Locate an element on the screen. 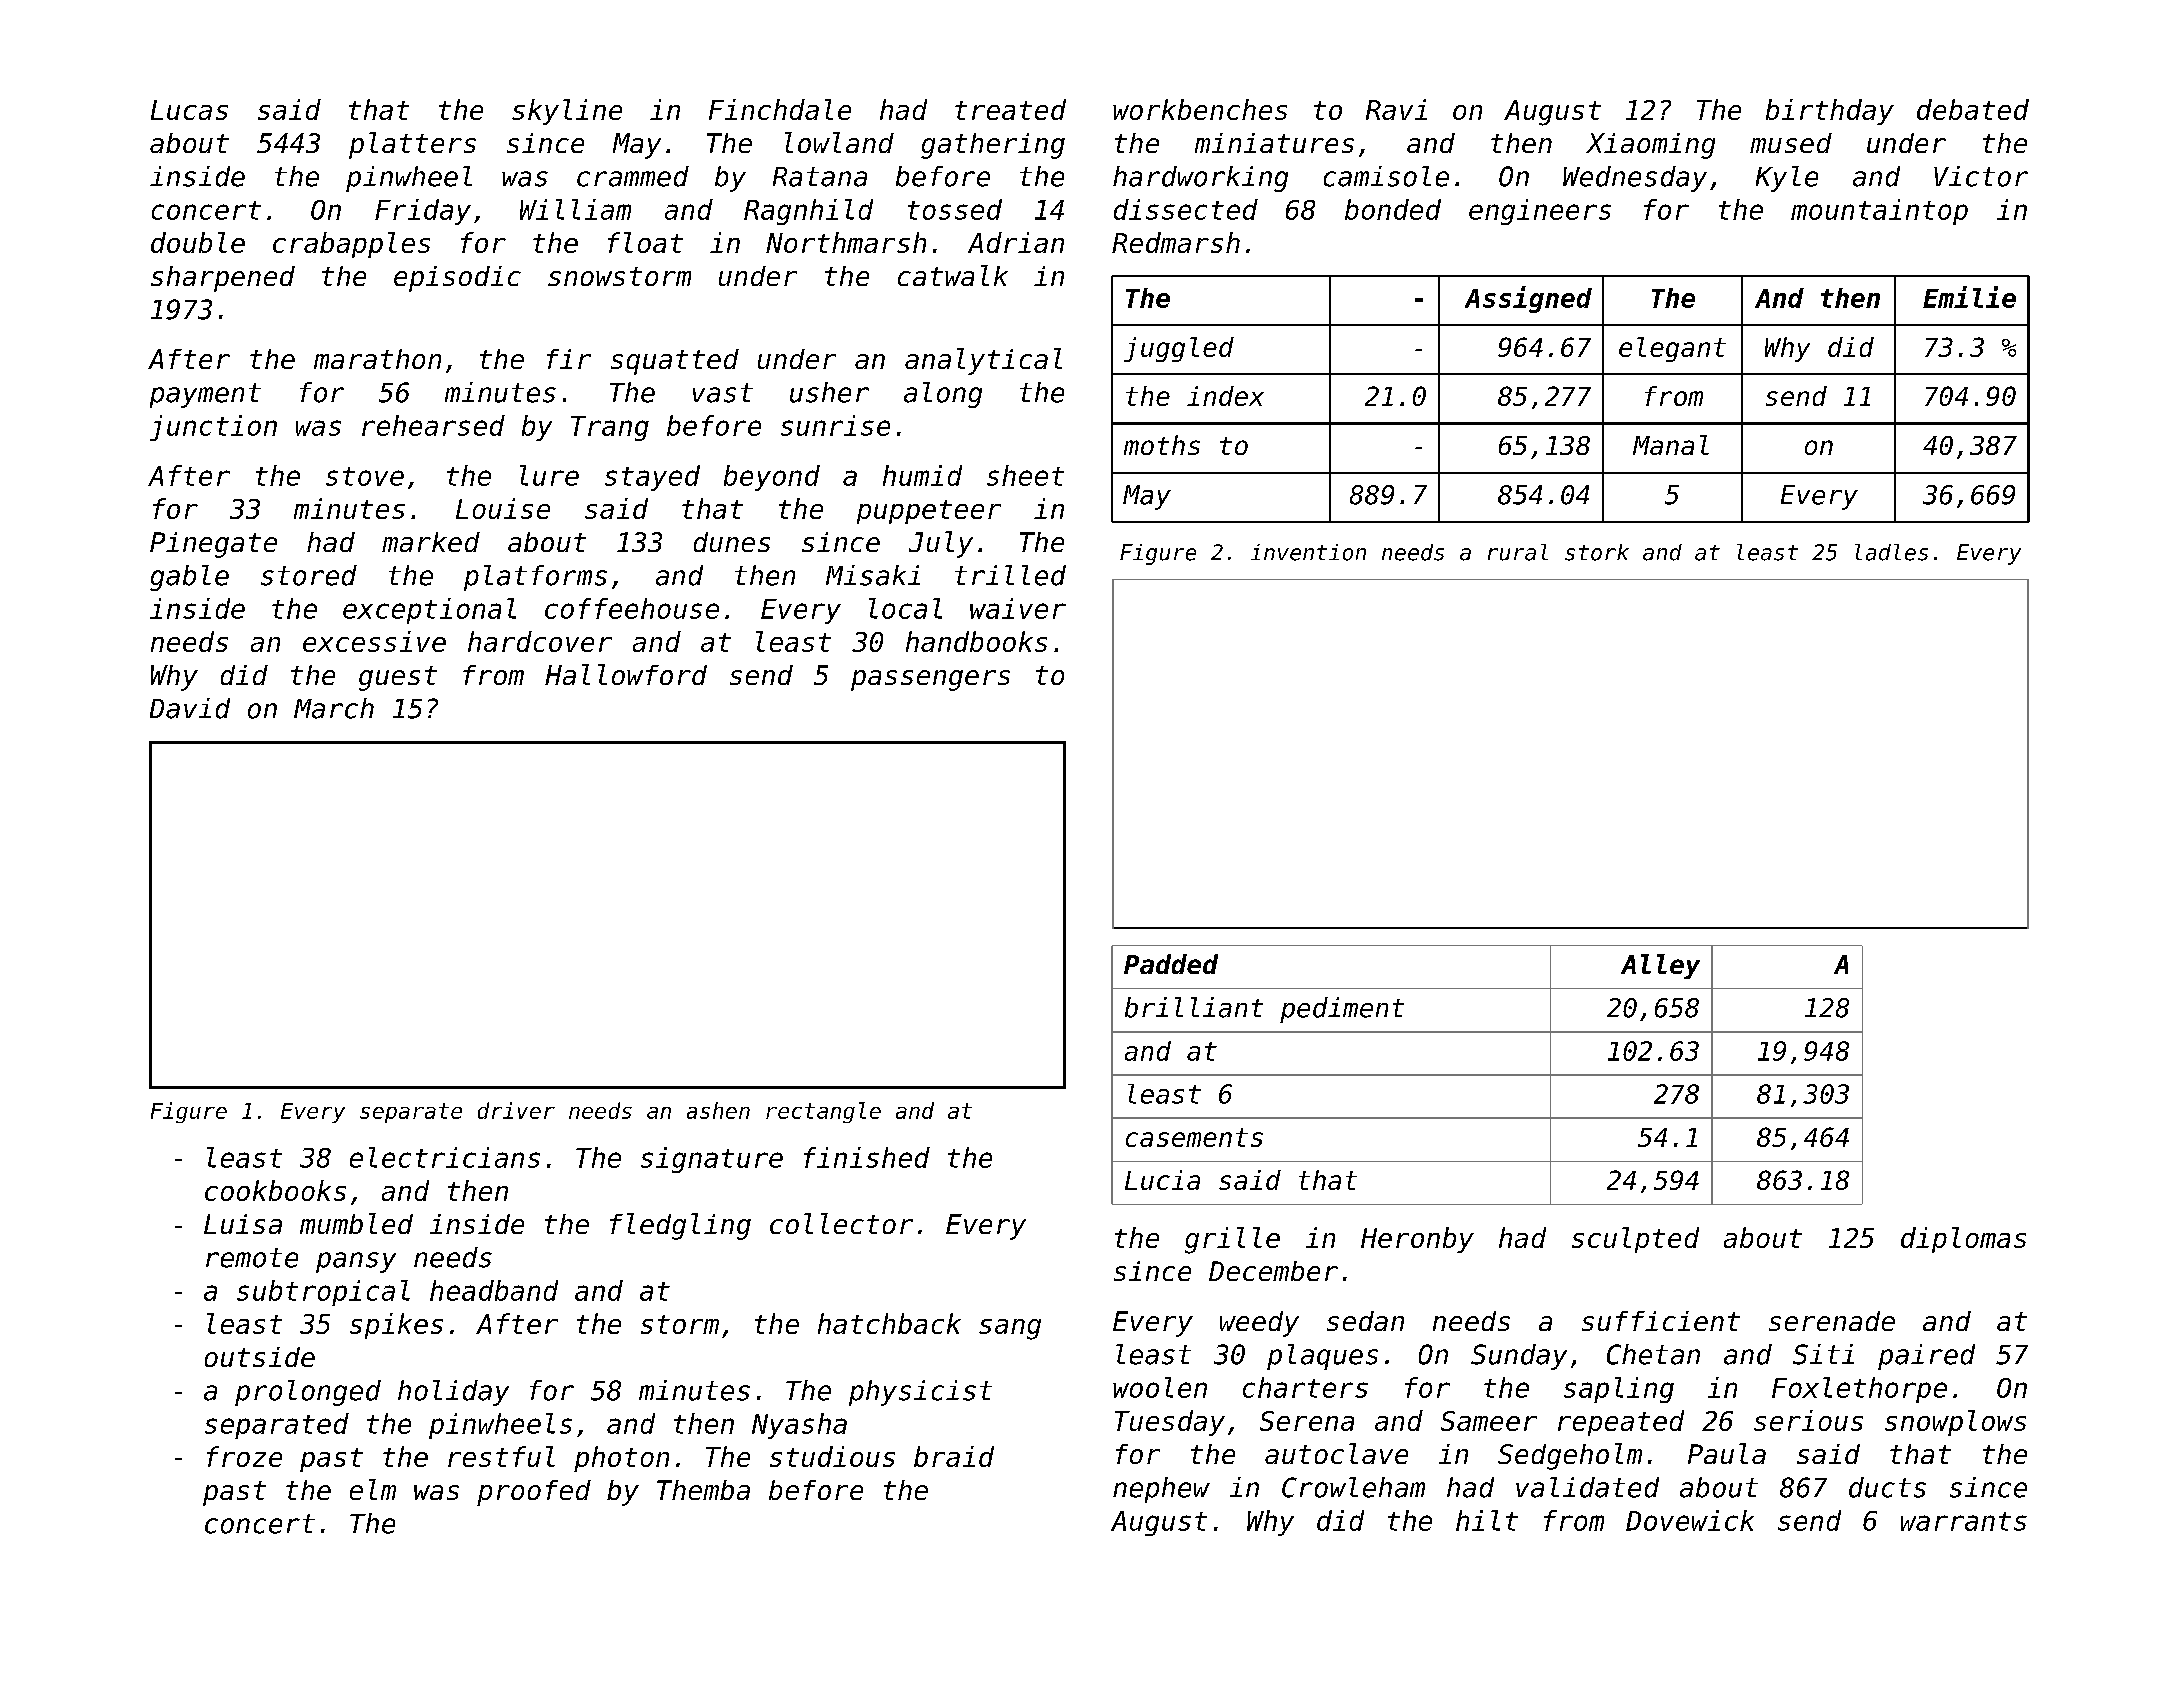 This screenshot has width=2178, height=1683. payment is located at coordinates (205, 395).
